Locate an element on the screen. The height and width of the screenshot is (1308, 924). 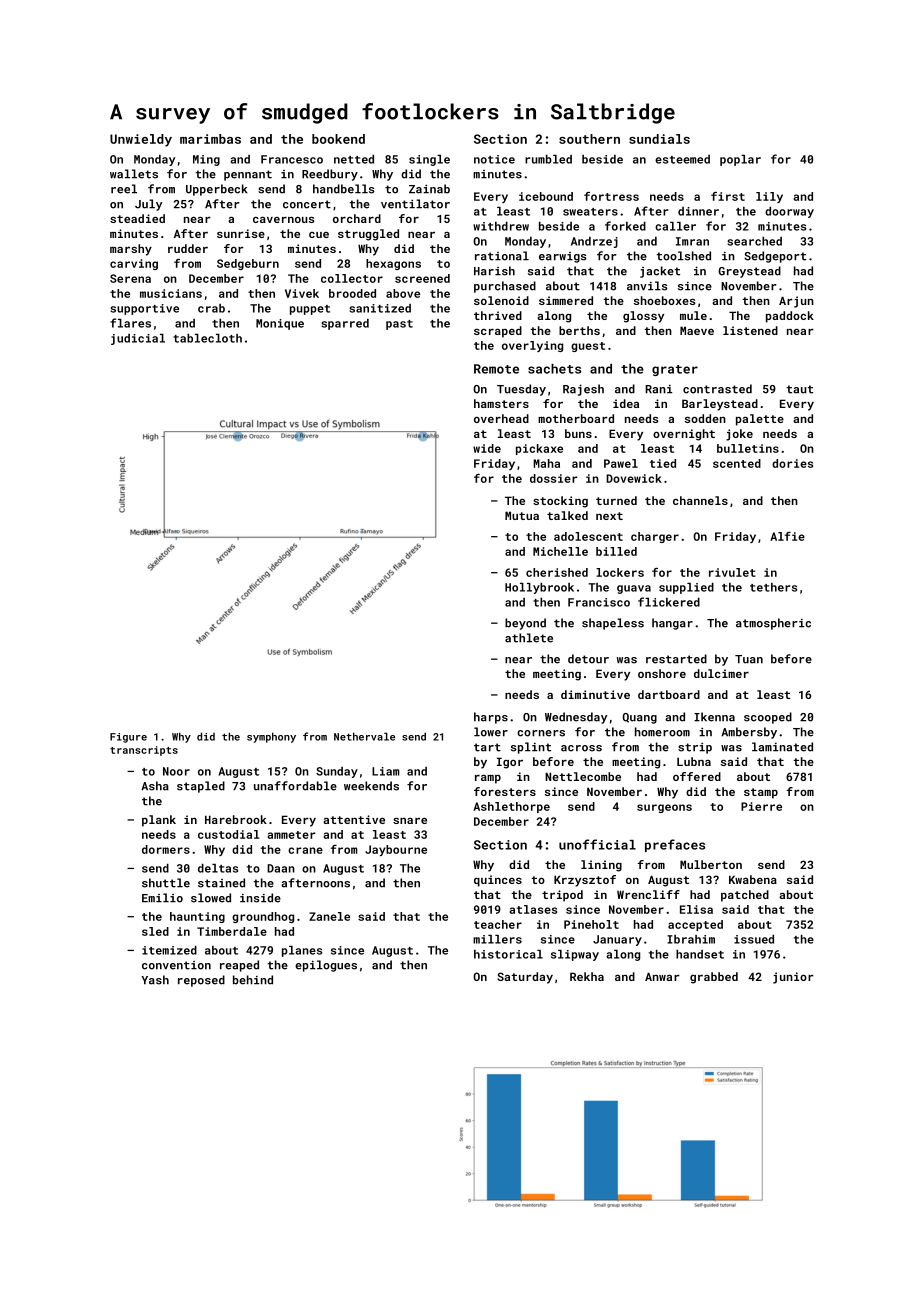
palette is located at coordinates (760, 420).
